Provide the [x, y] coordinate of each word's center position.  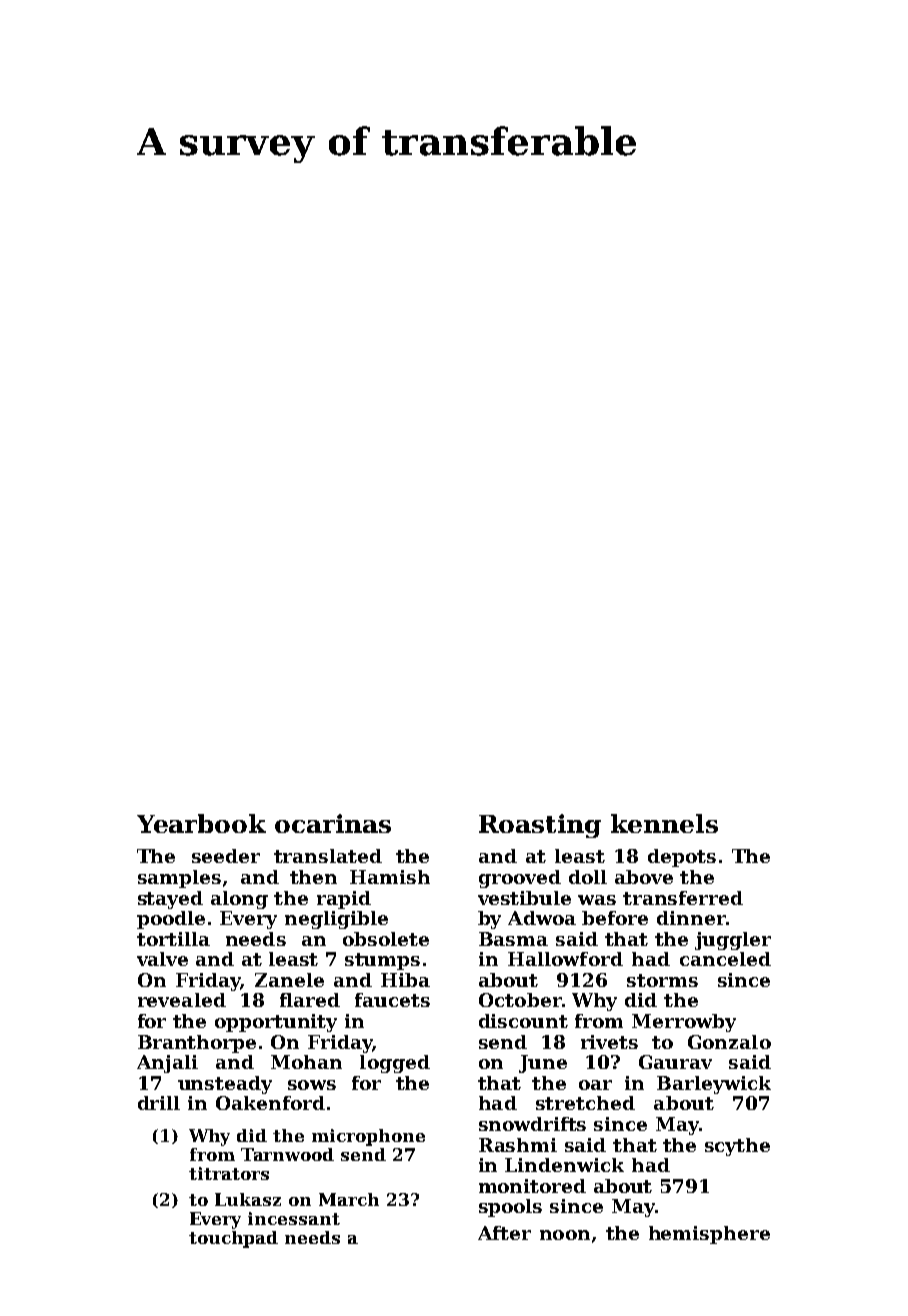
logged [395, 1064]
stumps [382, 961]
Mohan [306, 1062]
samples [179, 879]
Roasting [540, 826]
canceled [725, 959]
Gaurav [675, 1062]
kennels [664, 823]
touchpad [233, 1239]
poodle [171, 920]
